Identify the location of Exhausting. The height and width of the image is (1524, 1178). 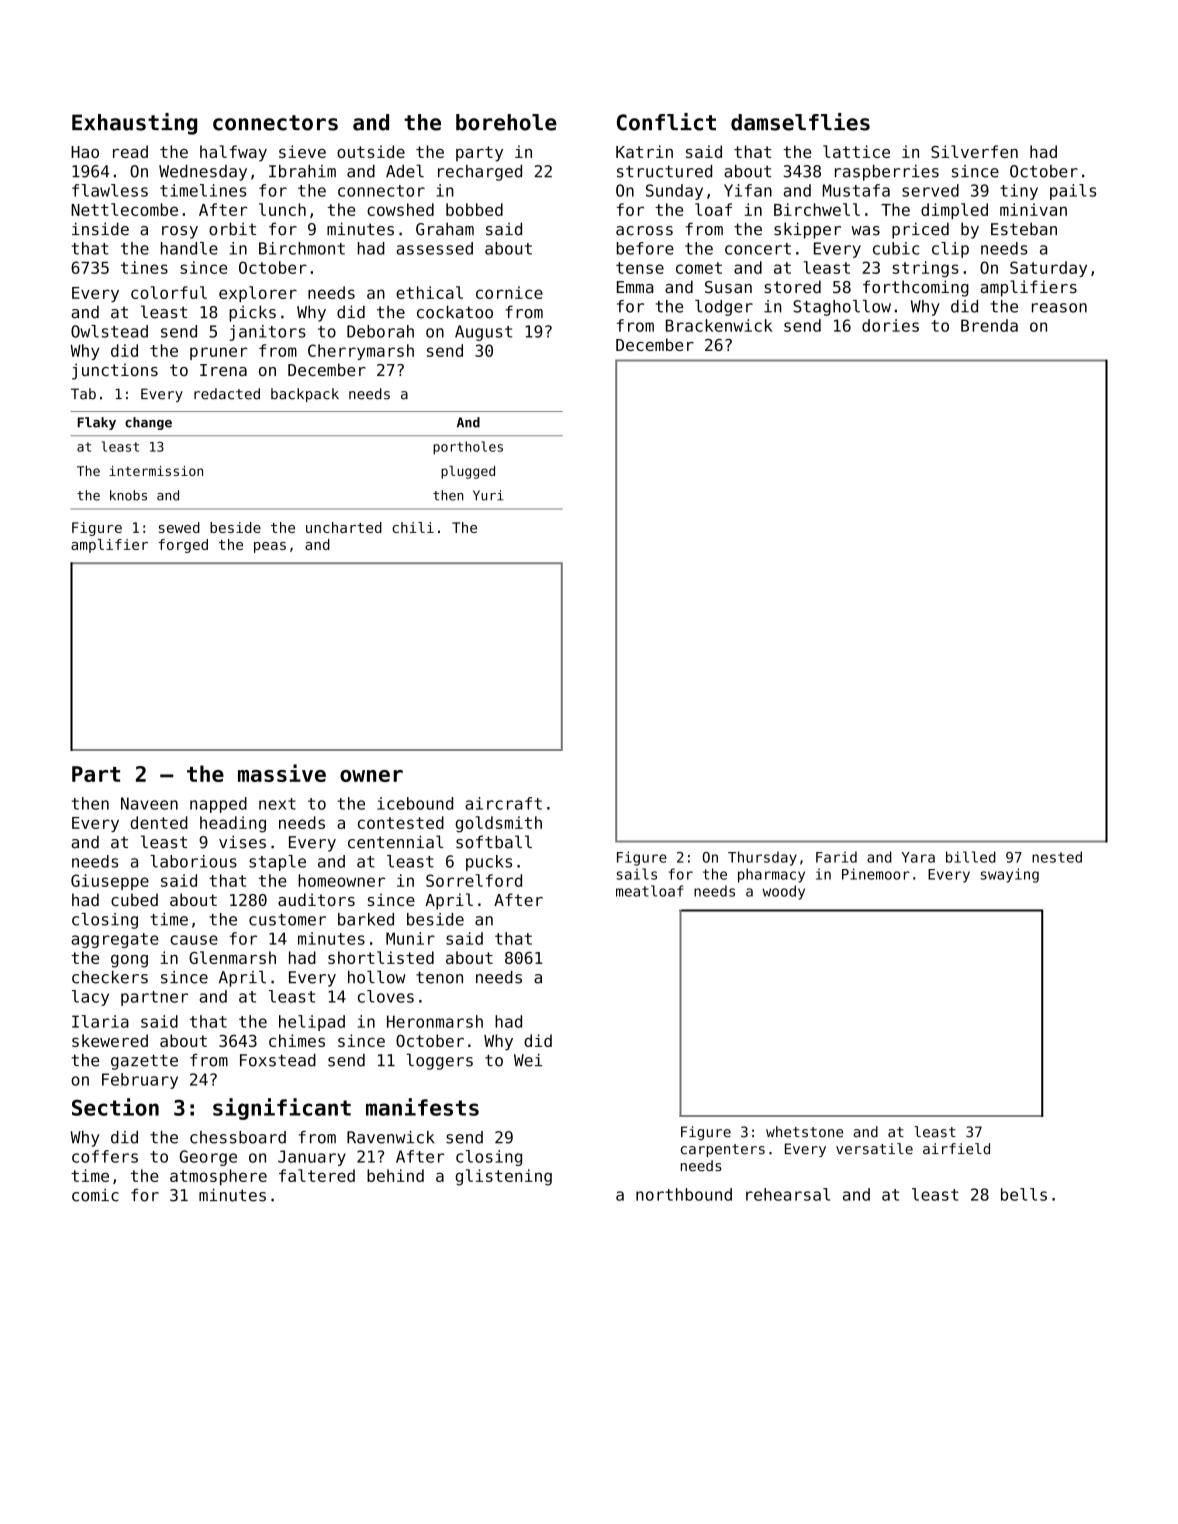
(134, 124).
